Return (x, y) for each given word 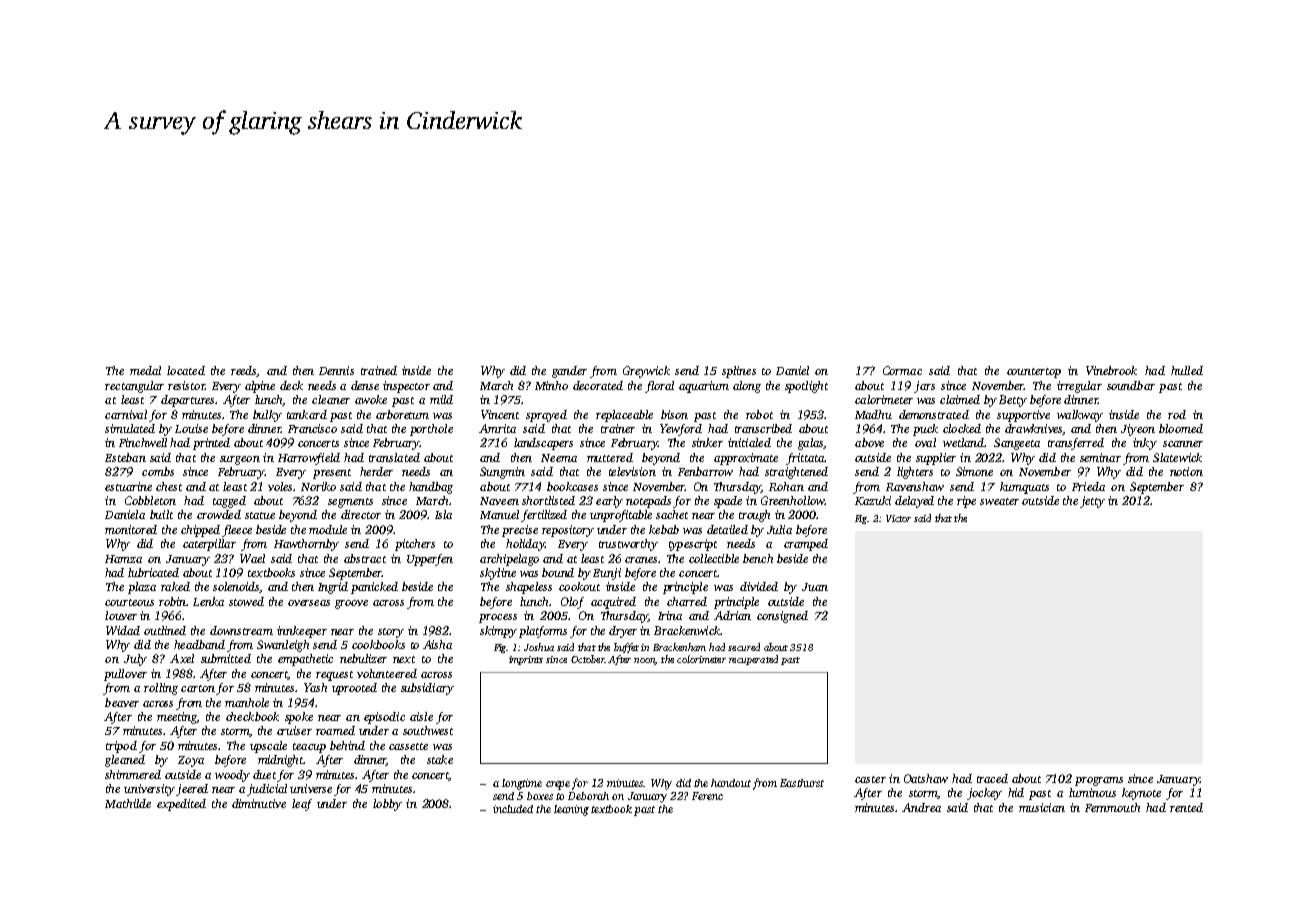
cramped (806, 545)
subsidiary (427, 689)
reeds (244, 371)
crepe (558, 785)
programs (1099, 781)
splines (739, 372)
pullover (125, 675)
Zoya (191, 761)
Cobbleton (150, 500)
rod (1177, 414)
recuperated (753, 660)
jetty (1092, 502)
